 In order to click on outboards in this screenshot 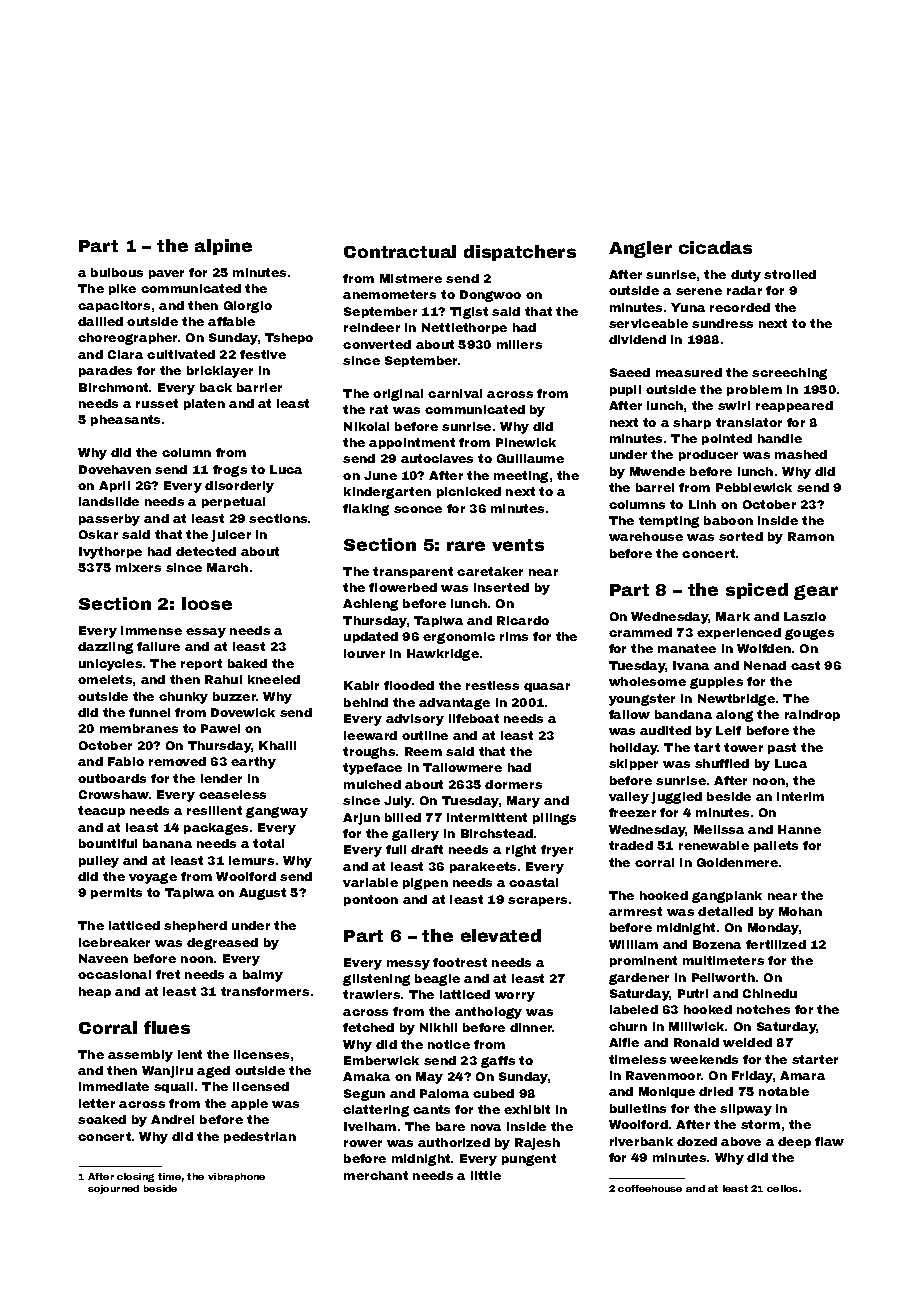, I will do `click(112, 778)`.
